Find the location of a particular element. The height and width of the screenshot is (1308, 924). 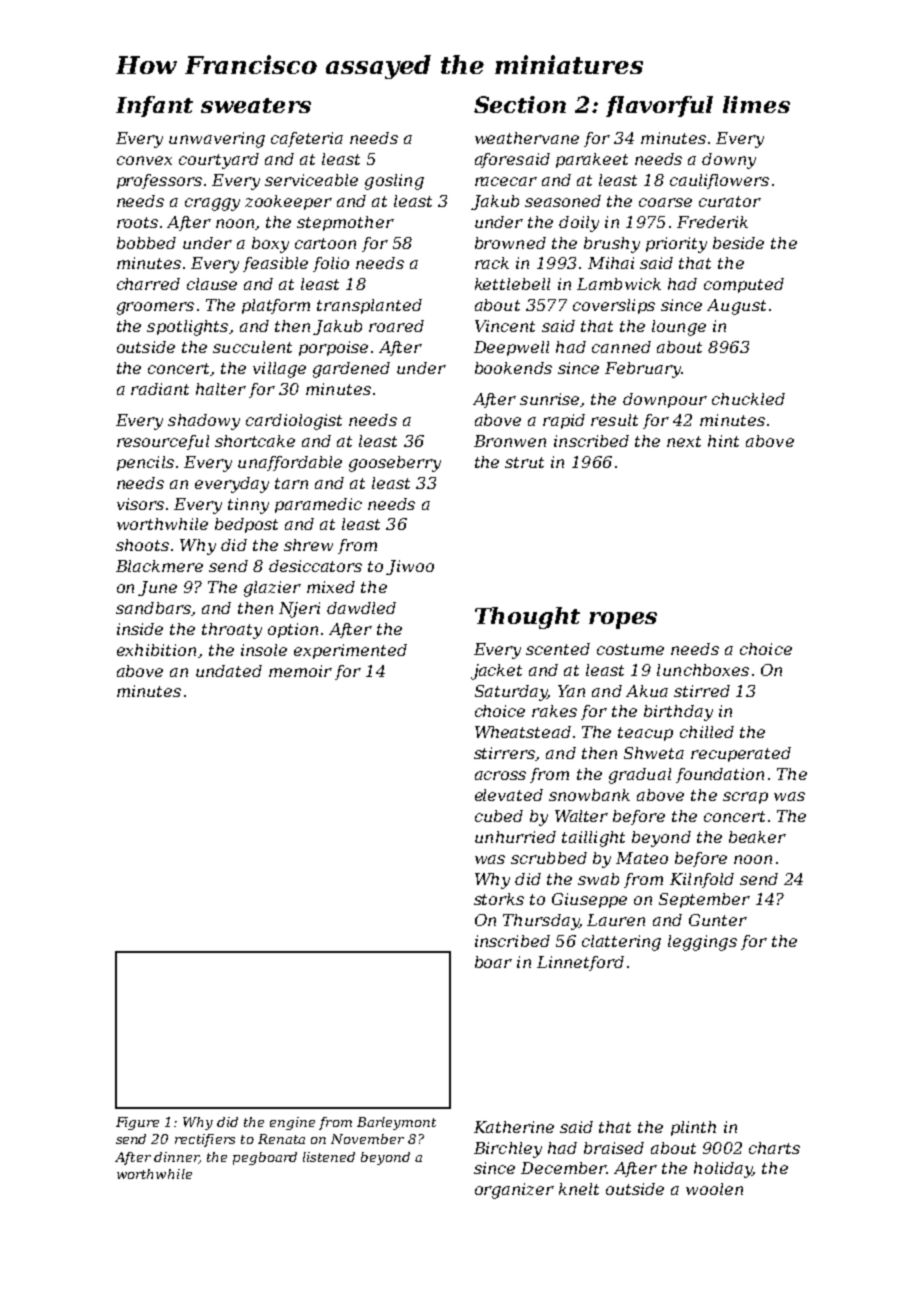

Thursday is located at coordinates (541, 922).
